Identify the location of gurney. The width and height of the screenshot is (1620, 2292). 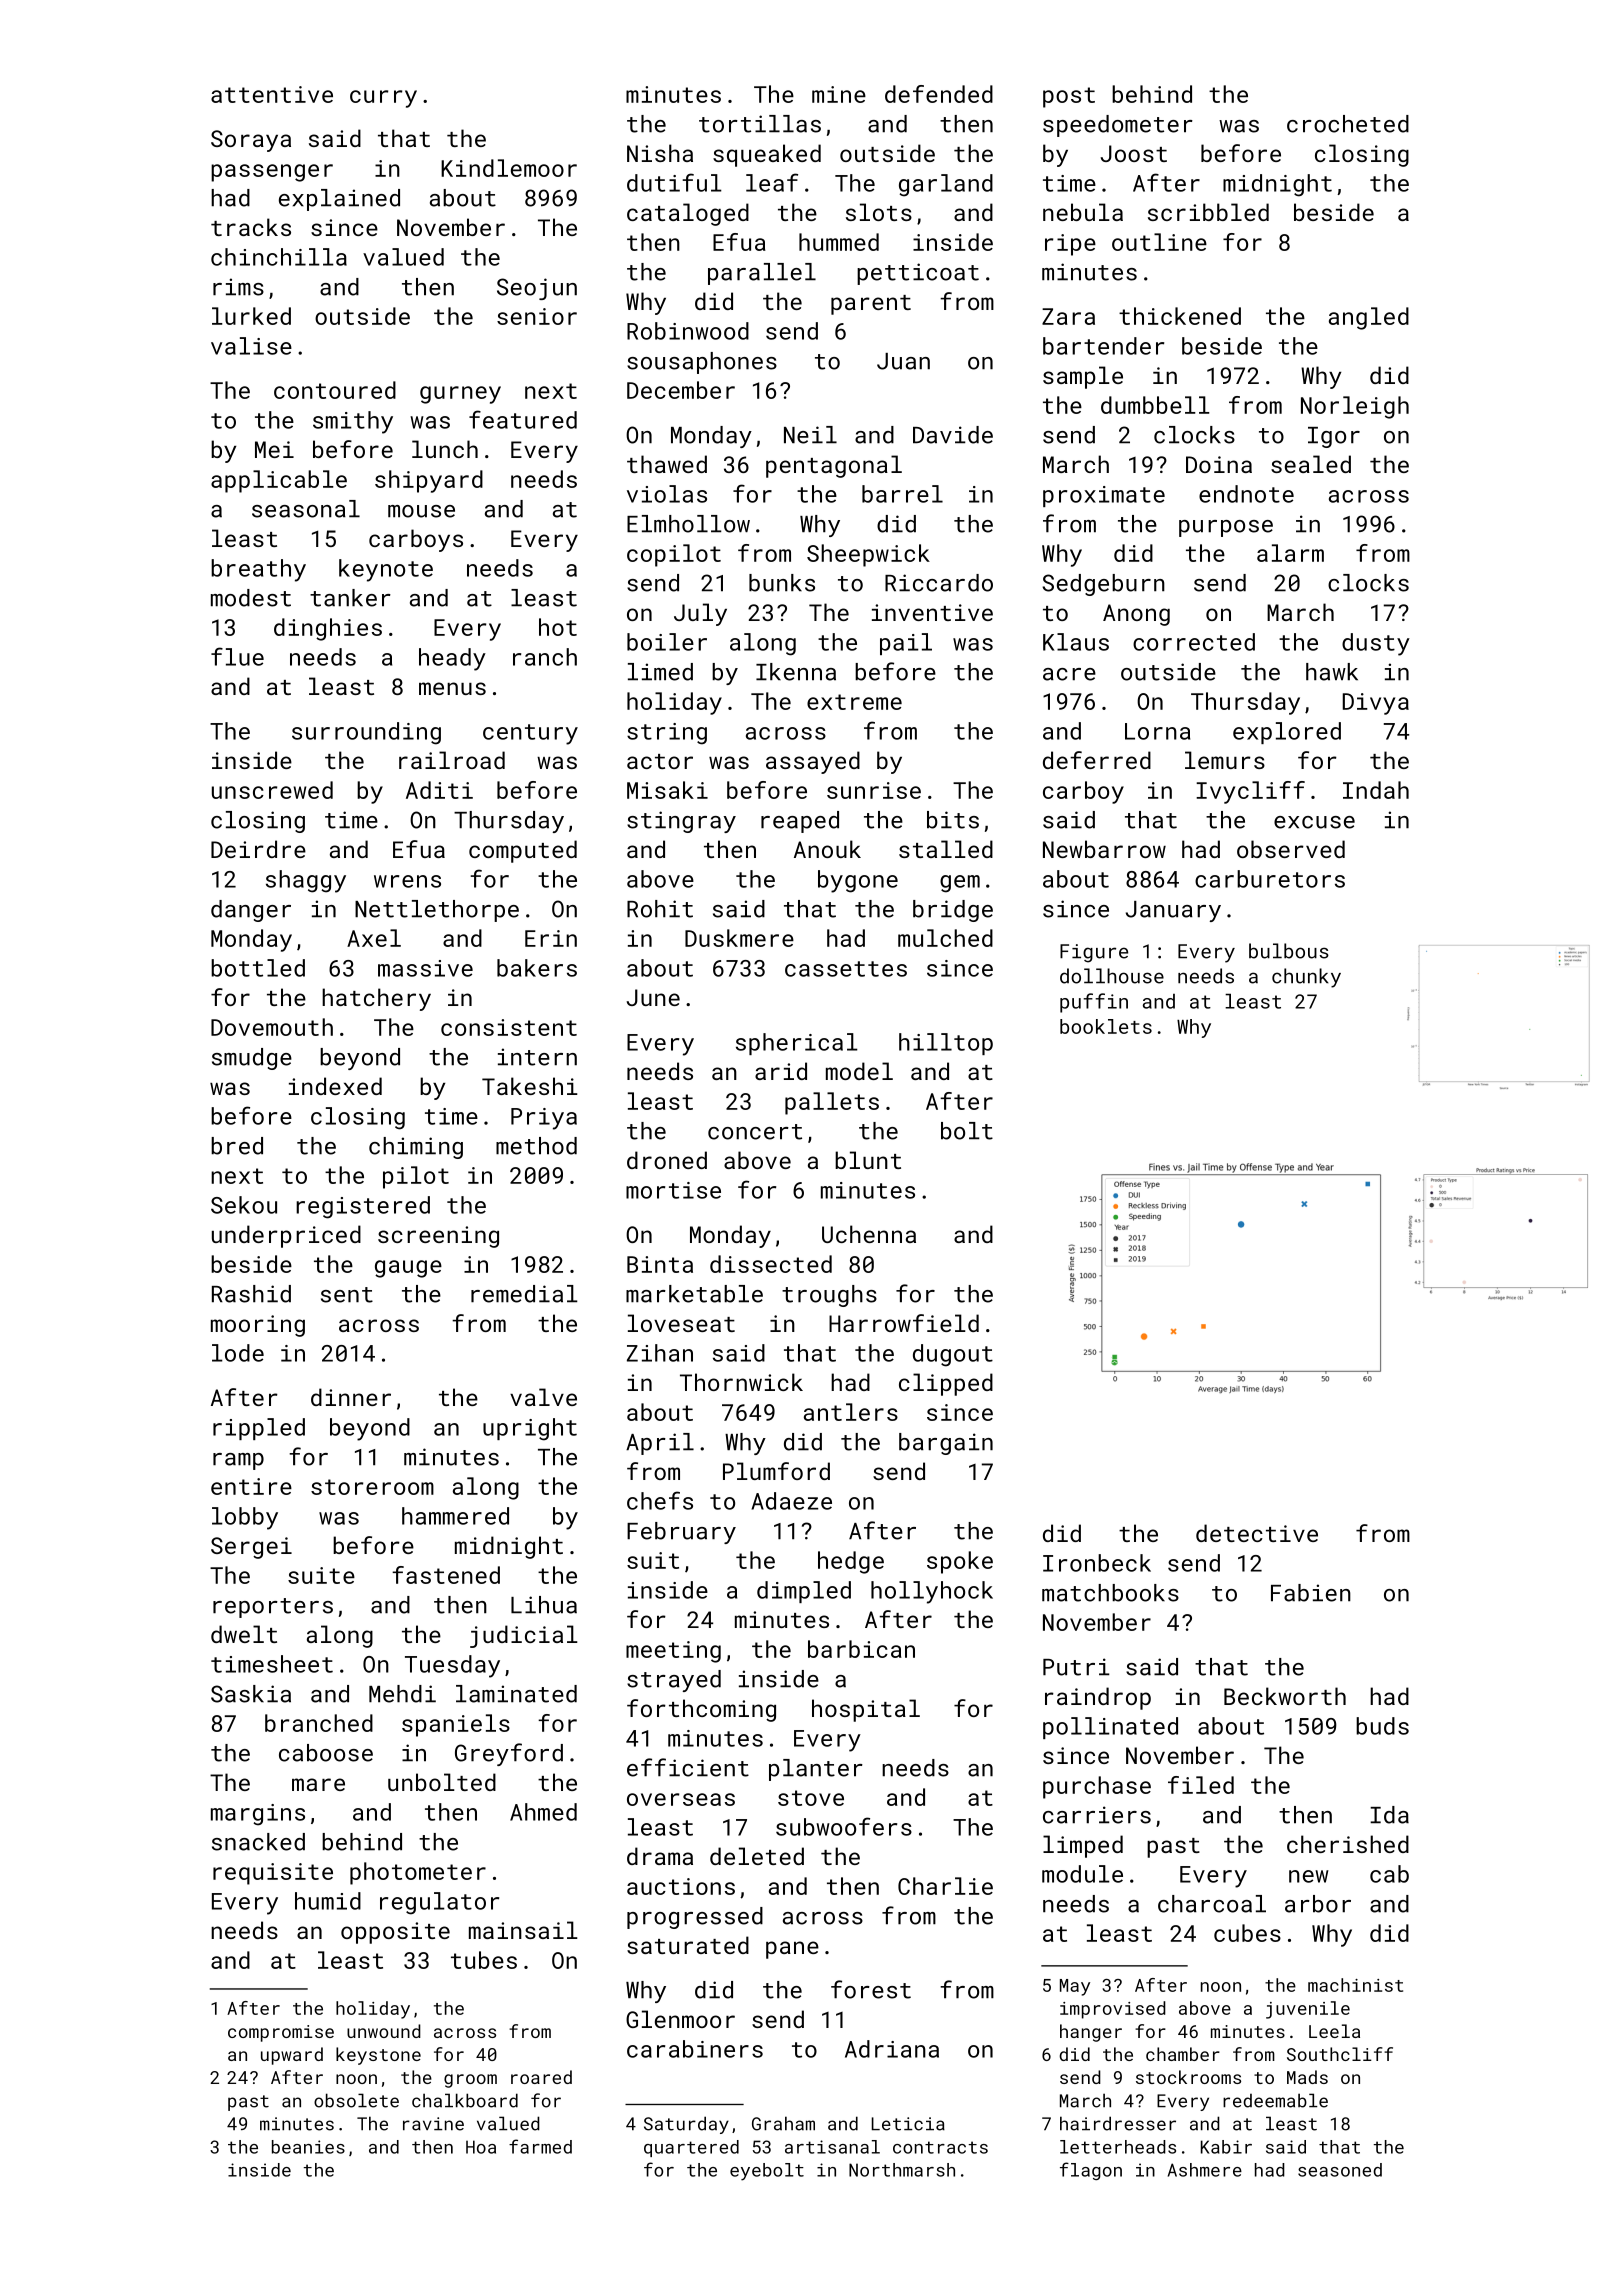
(460, 395).
